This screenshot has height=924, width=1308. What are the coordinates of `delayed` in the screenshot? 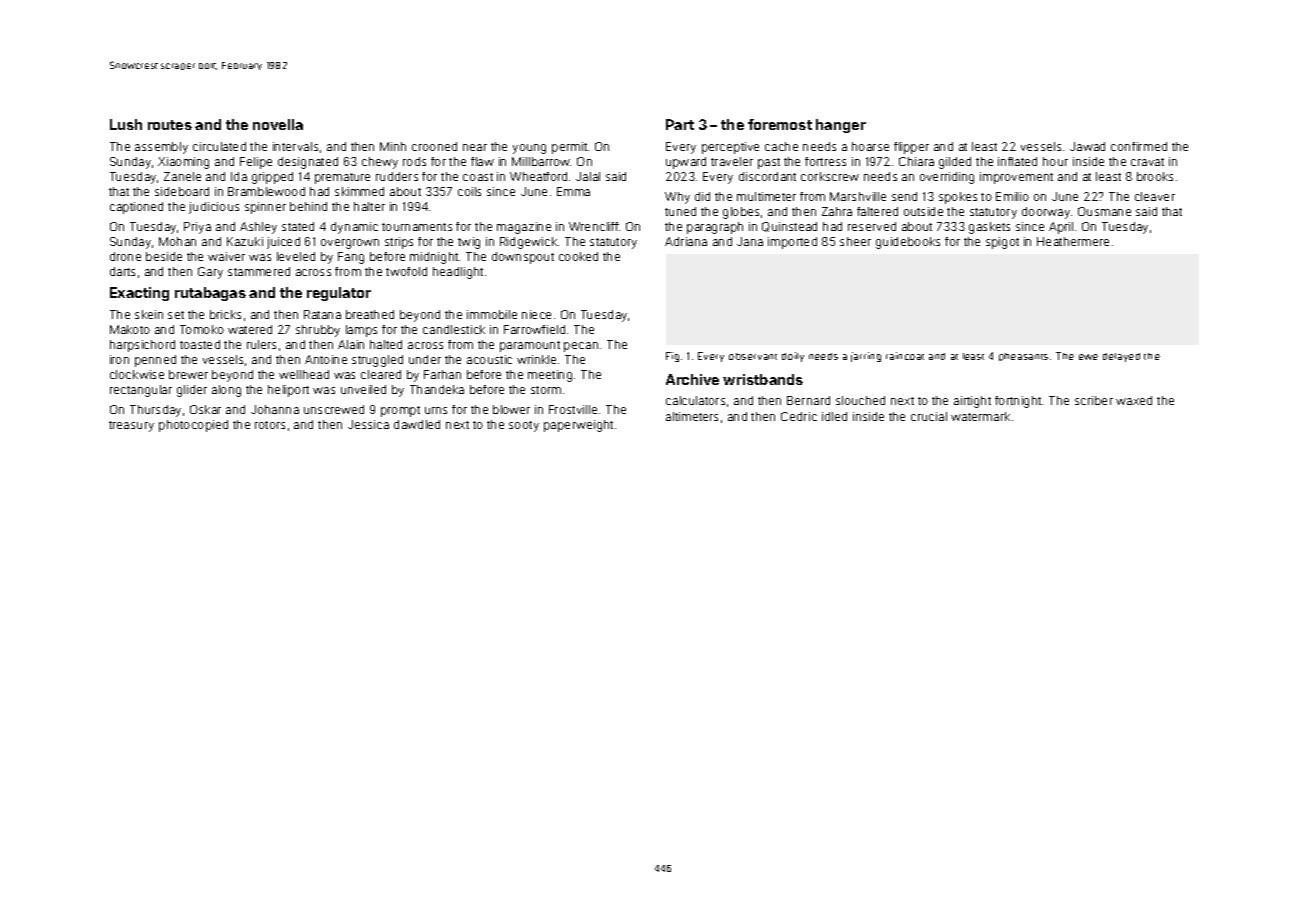 It's located at (1121, 357).
